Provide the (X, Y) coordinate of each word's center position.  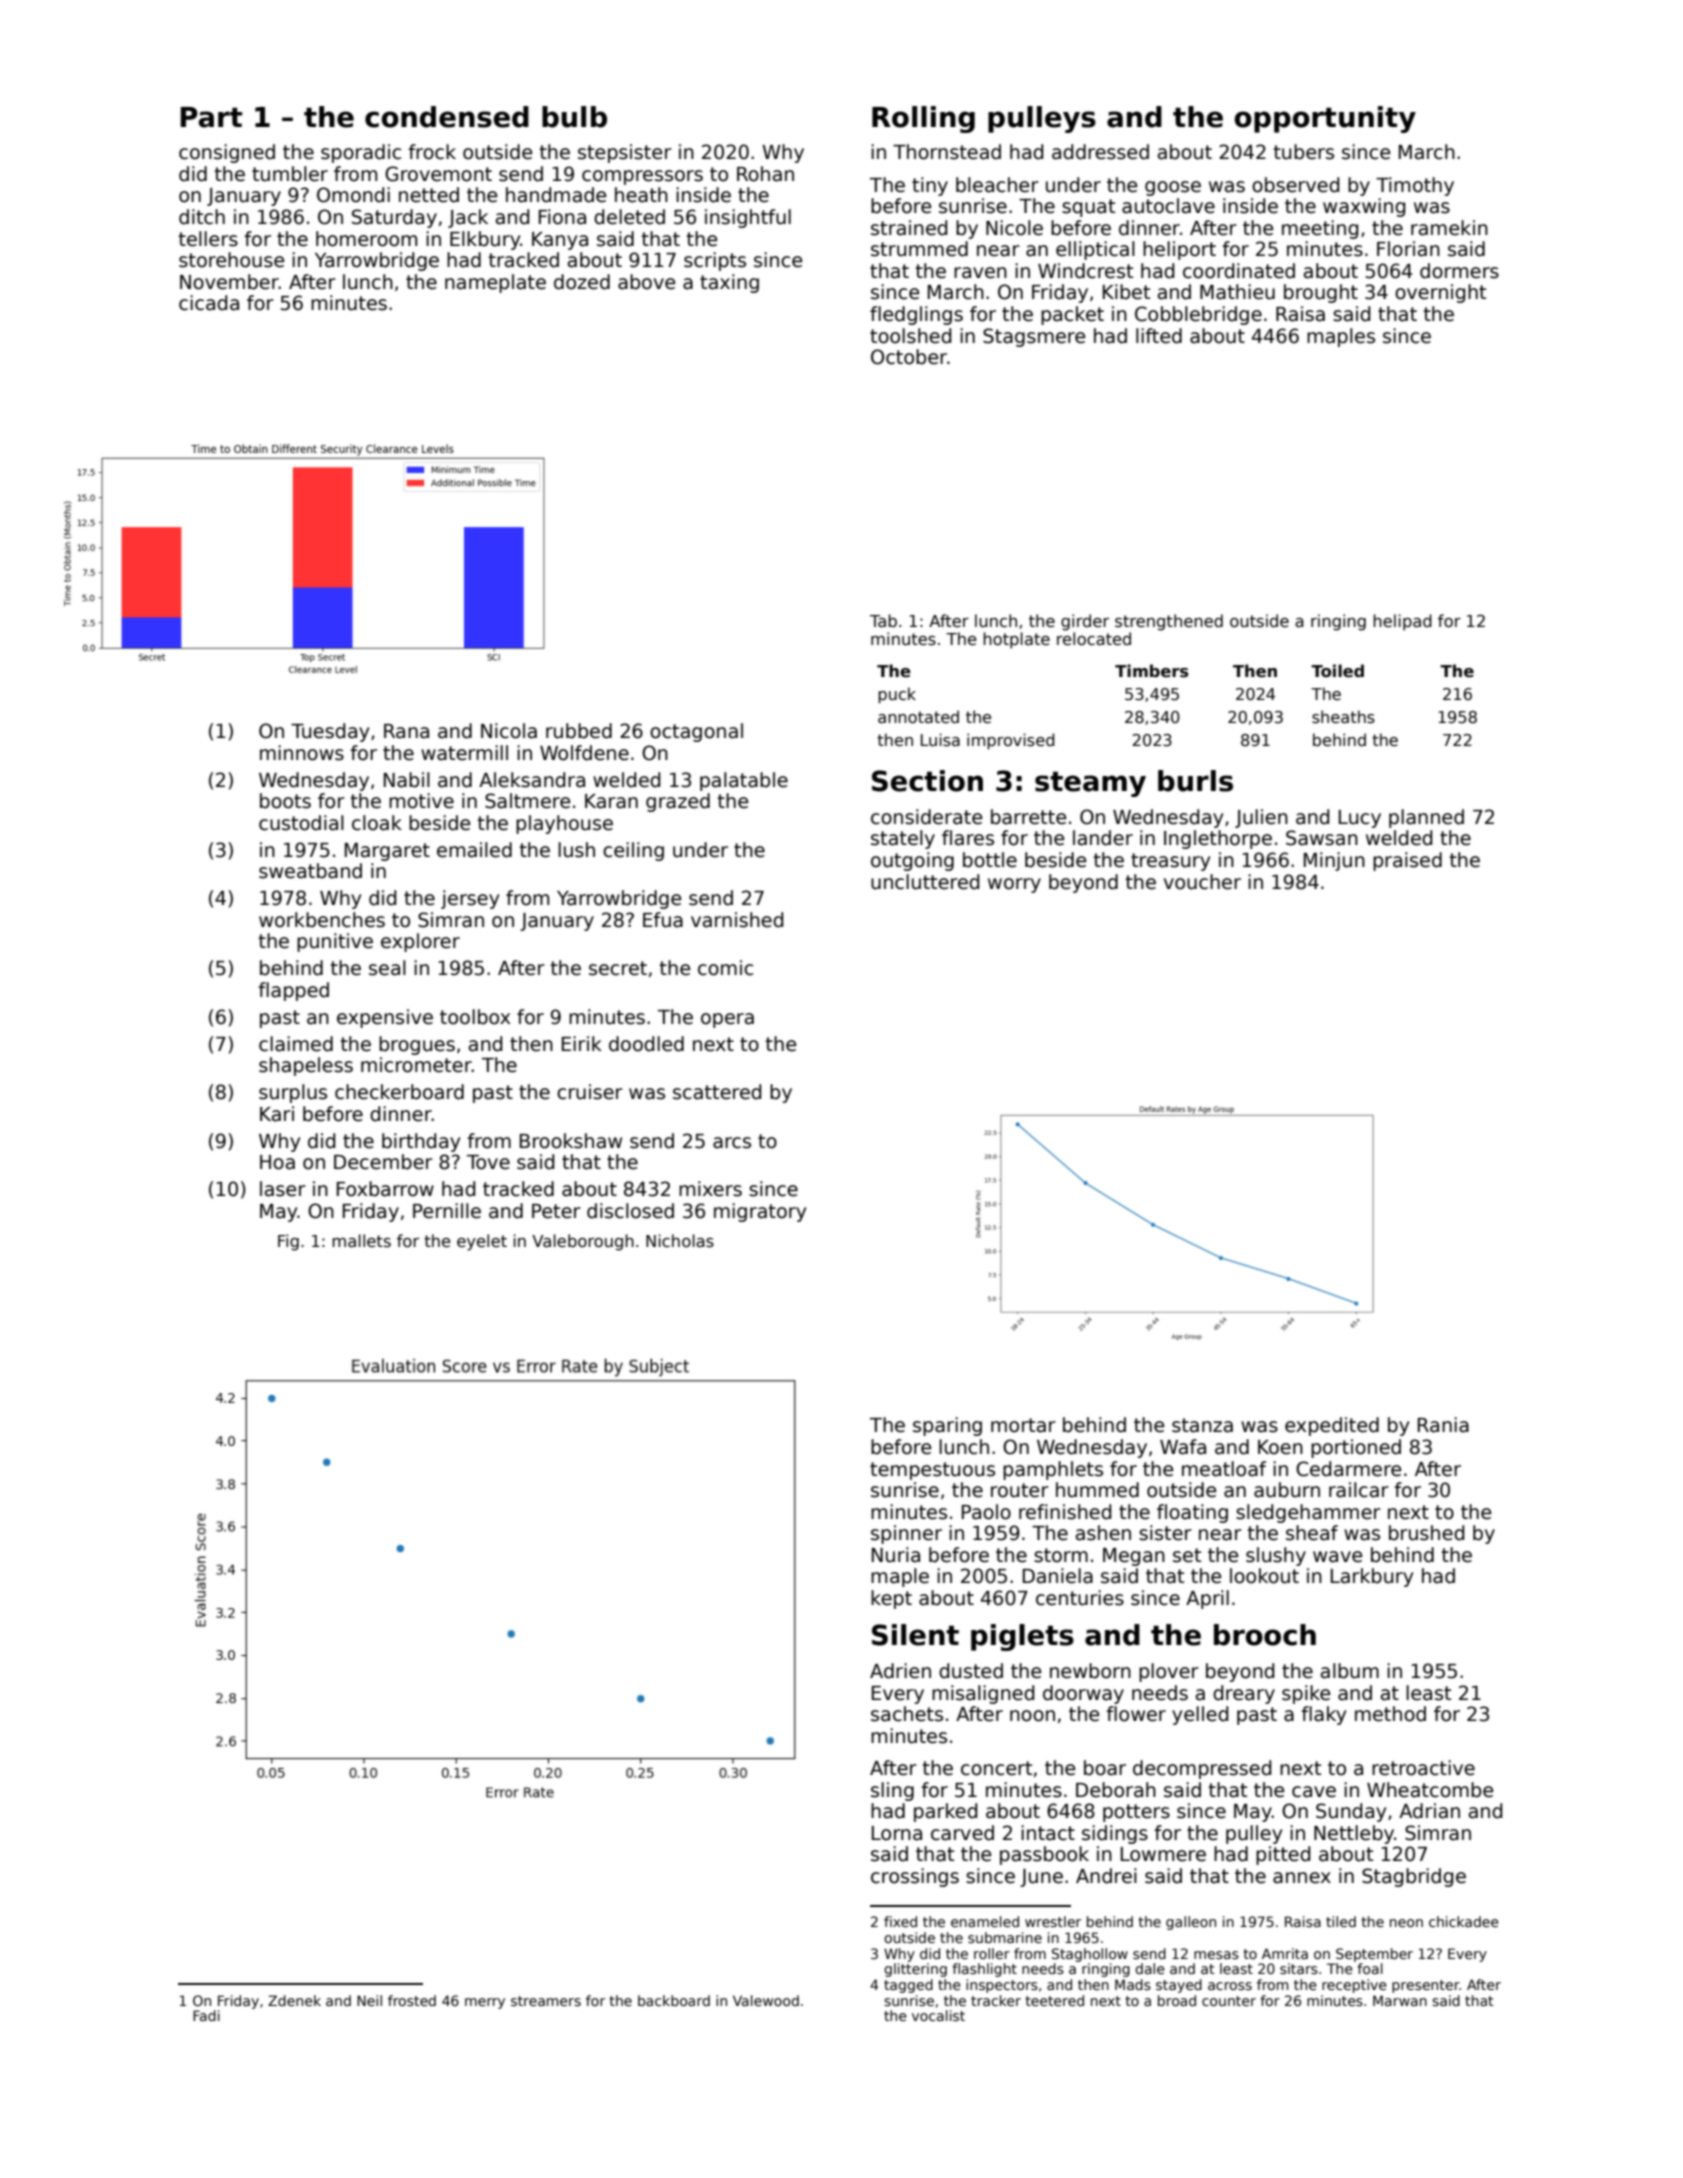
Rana (406, 731)
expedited (1332, 1426)
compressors (642, 177)
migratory (760, 1212)
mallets (361, 1240)
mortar (1023, 1425)
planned (1426, 818)
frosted (412, 2000)
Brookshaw (571, 1141)
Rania (1443, 1425)
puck (897, 695)
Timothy (1415, 186)
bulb (574, 117)
